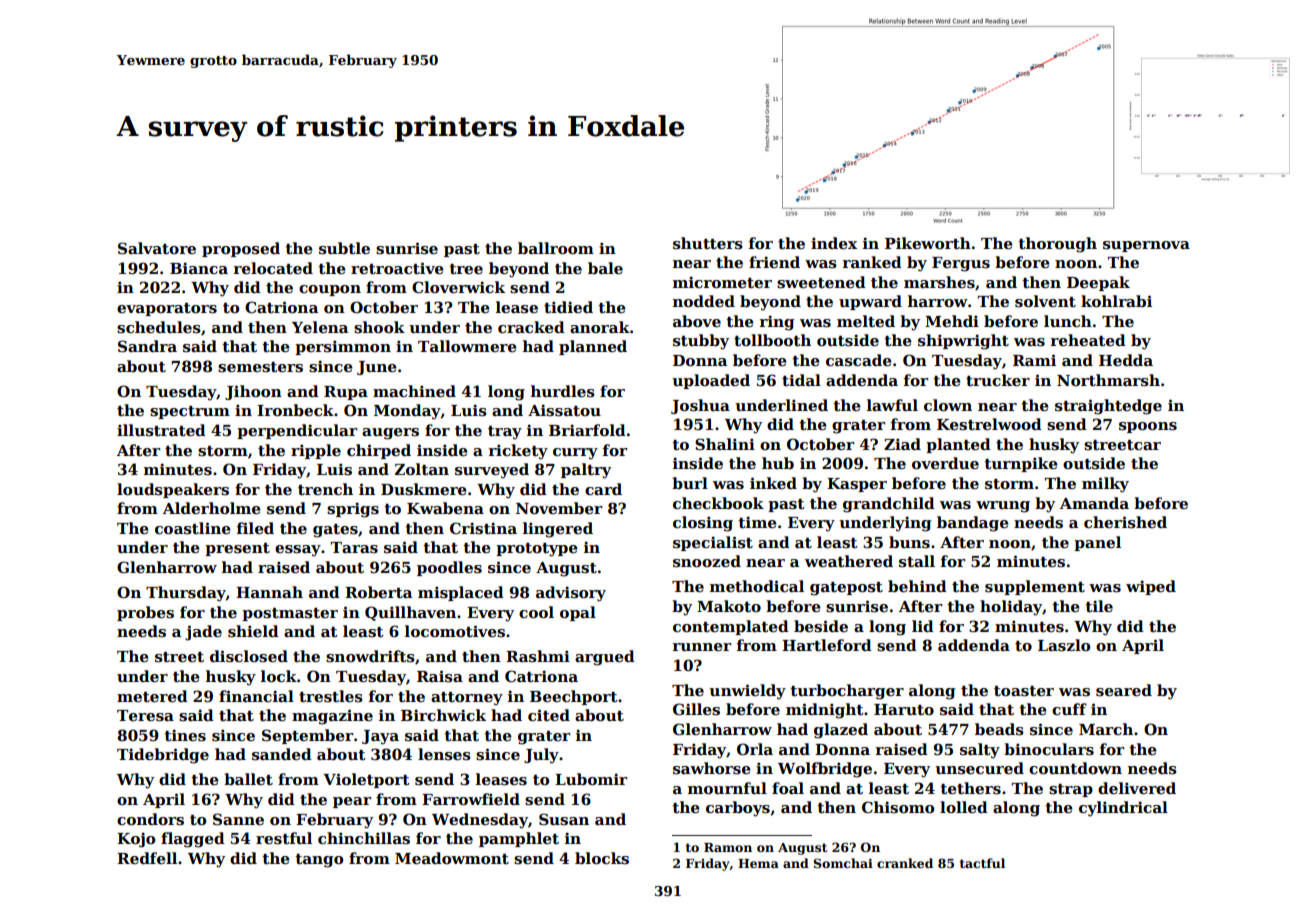 The width and height of the screenshot is (1308, 924). I want to click on Yelena, so click(320, 327).
